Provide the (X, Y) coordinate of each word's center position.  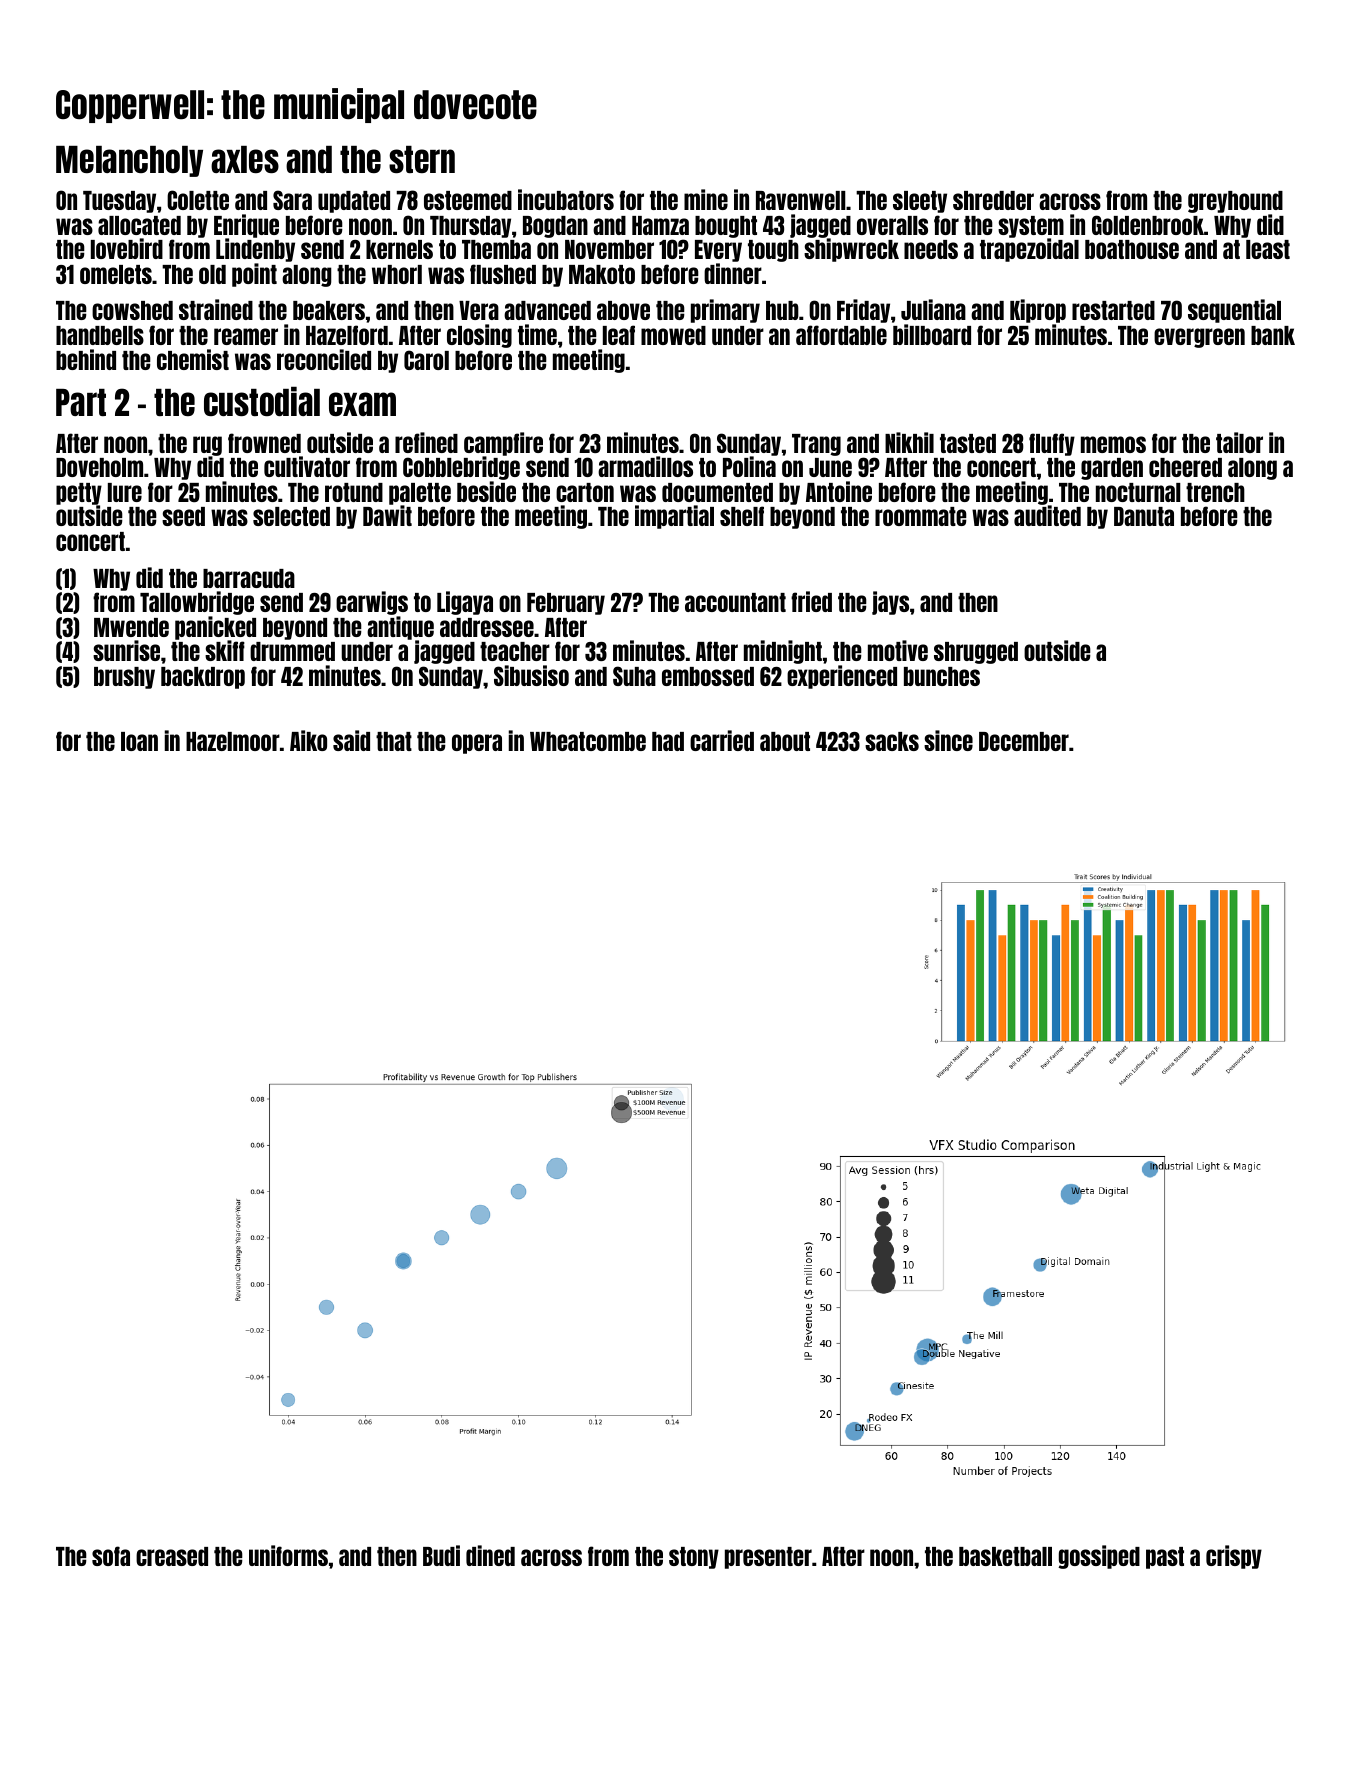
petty (79, 494)
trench (1215, 492)
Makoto (602, 274)
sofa (111, 1556)
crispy (1234, 1557)
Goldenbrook (1148, 225)
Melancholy (129, 161)
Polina (749, 467)
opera (477, 744)
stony (694, 1558)
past (1165, 1558)
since (948, 740)
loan (139, 741)
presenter (768, 1558)
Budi (441, 1555)
